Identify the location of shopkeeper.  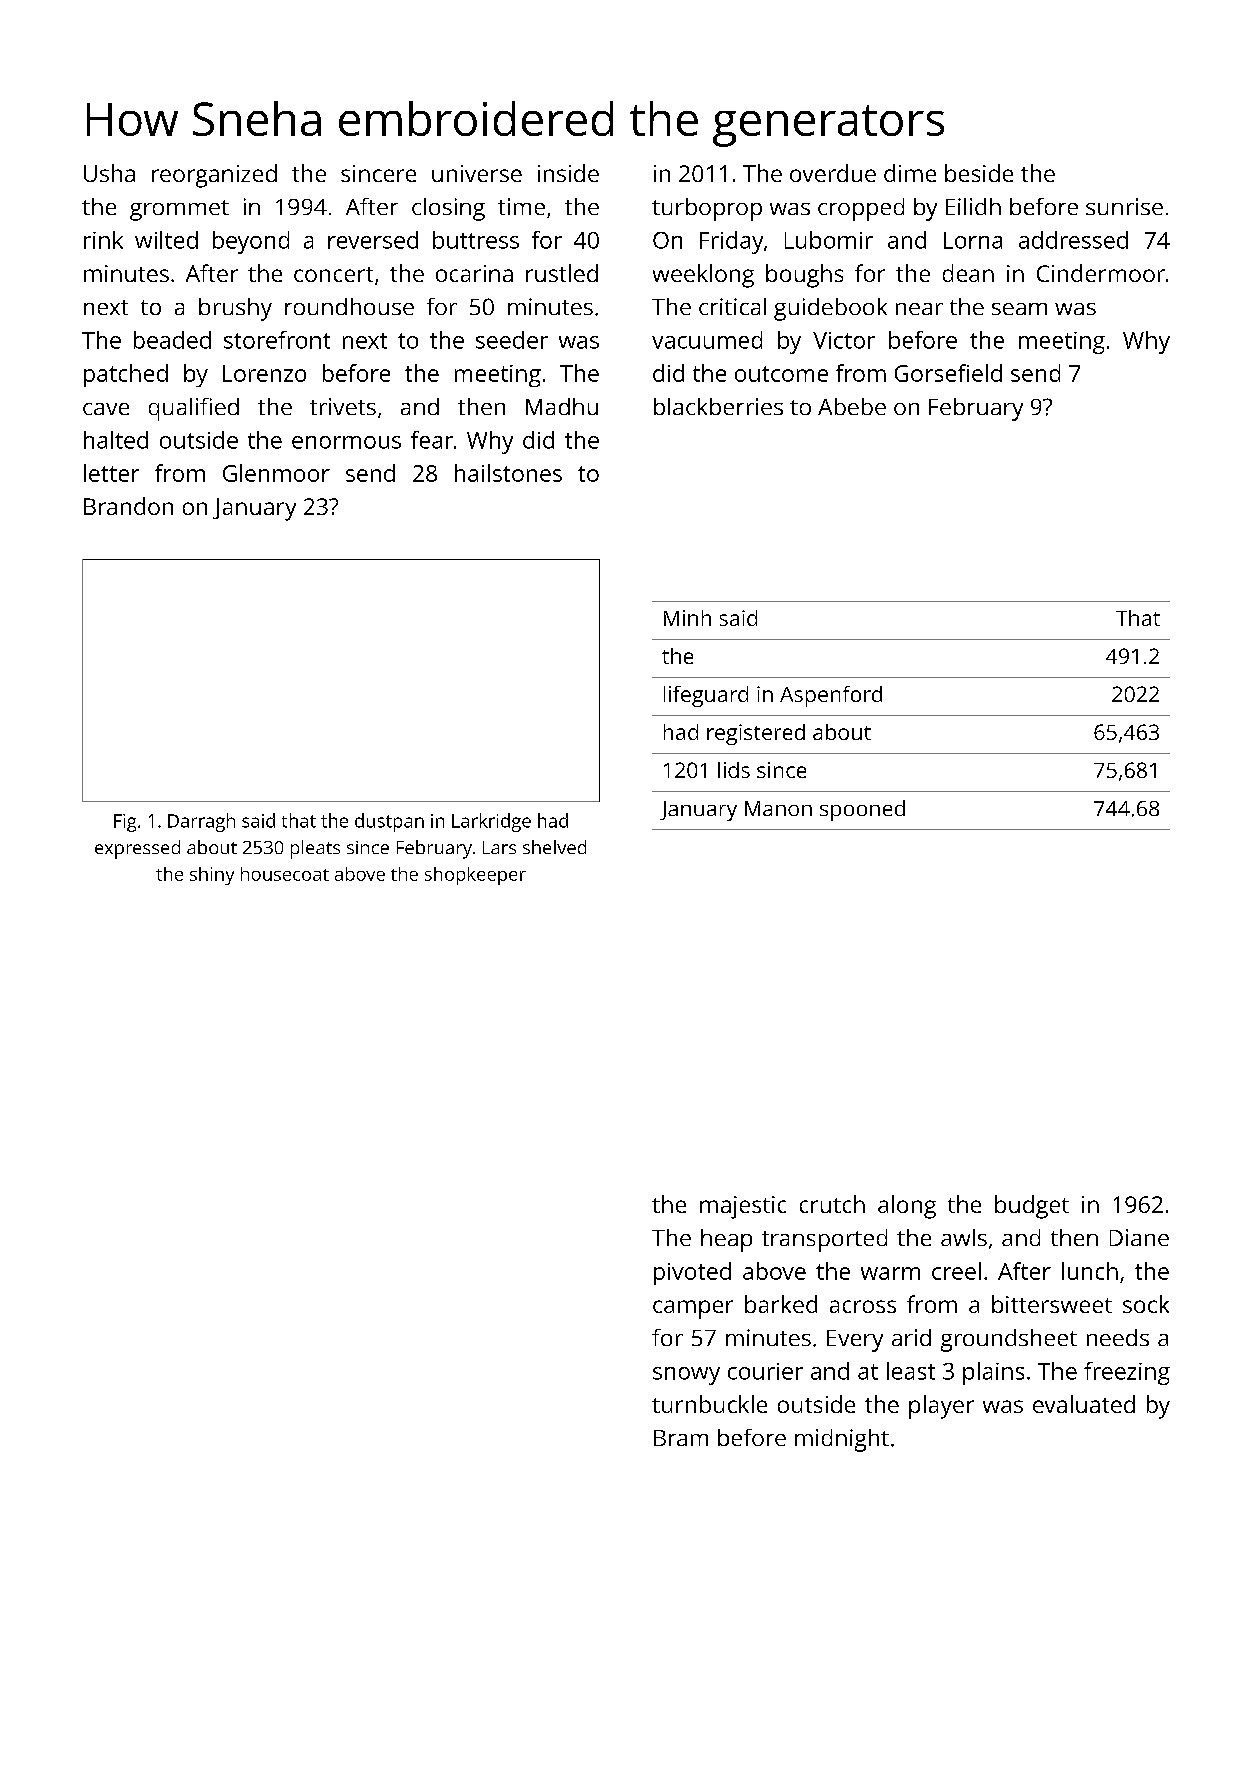
(475, 876).
